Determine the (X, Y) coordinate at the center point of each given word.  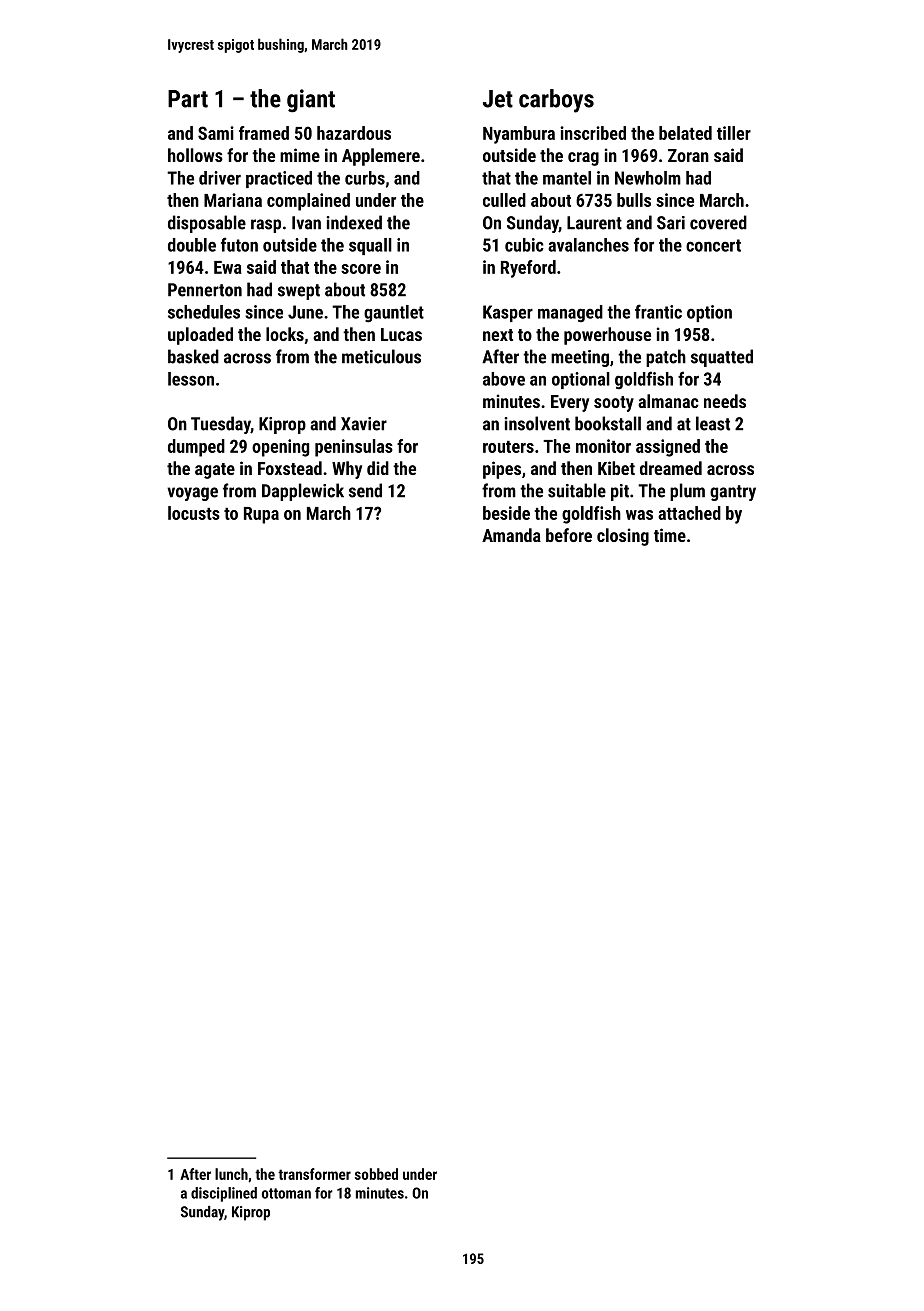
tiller (734, 133)
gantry (733, 493)
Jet (498, 99)
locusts (194, 513)
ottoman (286, 1193)
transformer (314, 1174)
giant (311, 101)
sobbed (376, 1174)
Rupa (261, 515)
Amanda (511, 535)
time (670, 535)
